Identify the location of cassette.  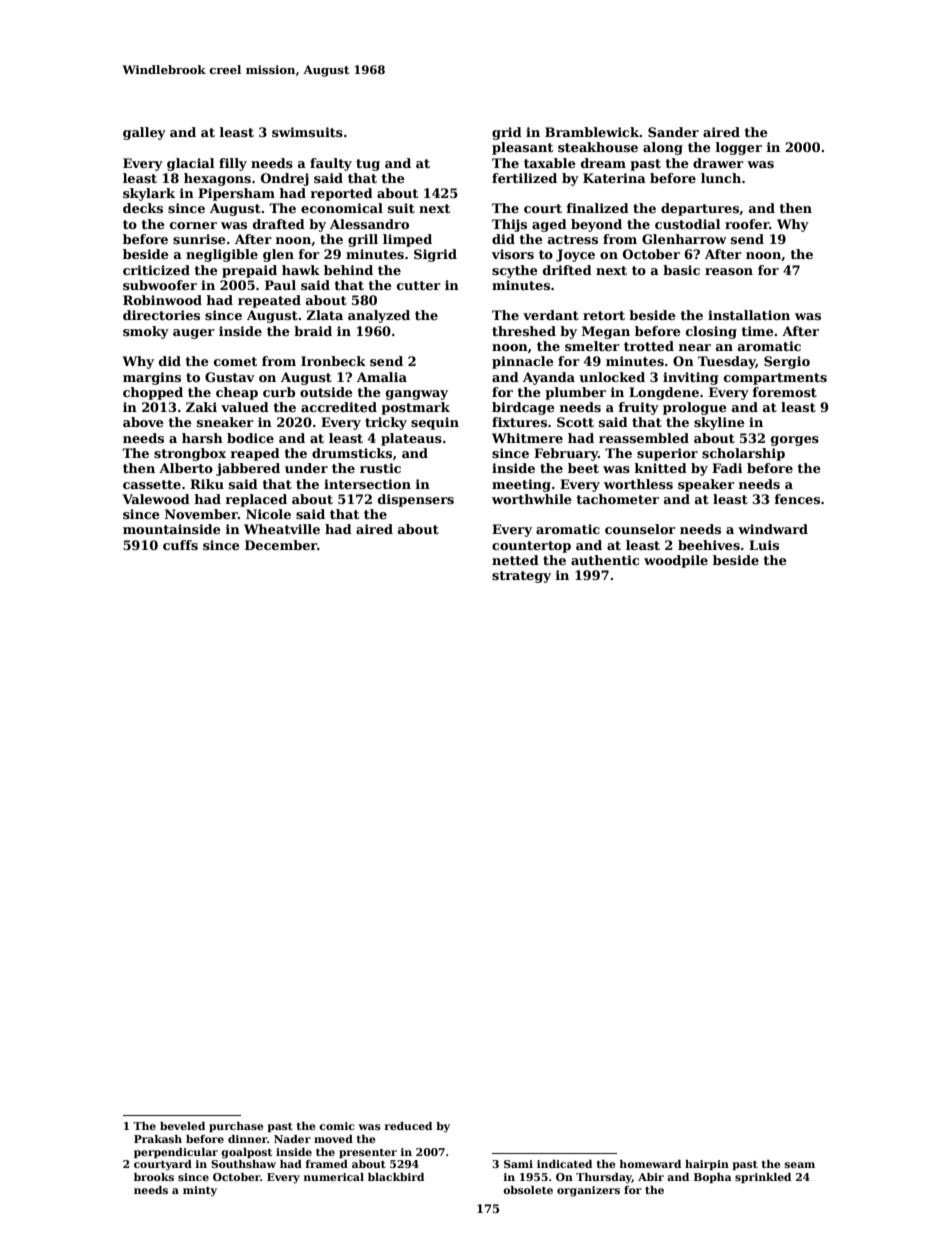
(152, 484).
